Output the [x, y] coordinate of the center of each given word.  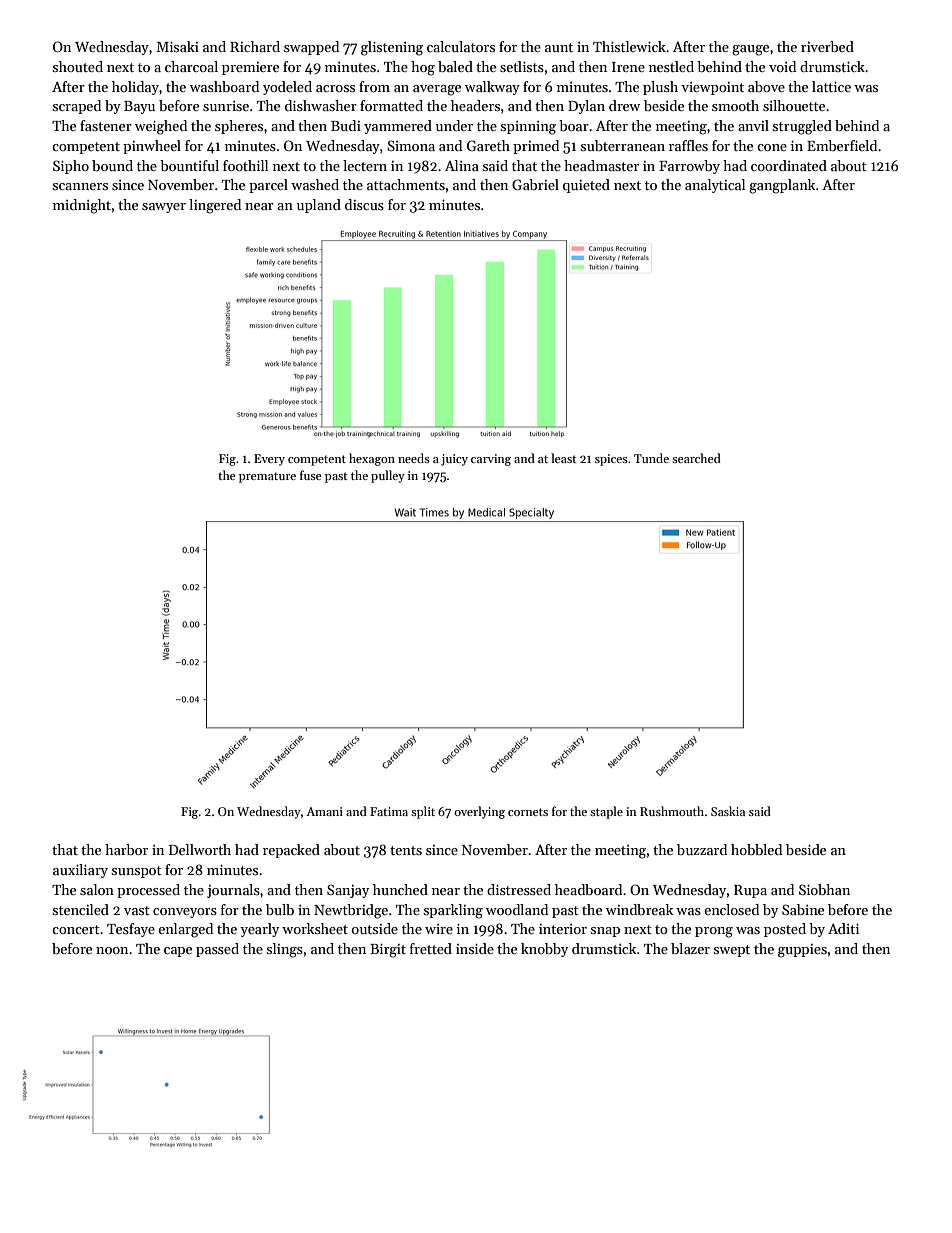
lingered [215, 206]
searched [696, 458]
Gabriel [535, 184]
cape [178, 952]
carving [491, 460]
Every [269, 460]
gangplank [782, 186]
